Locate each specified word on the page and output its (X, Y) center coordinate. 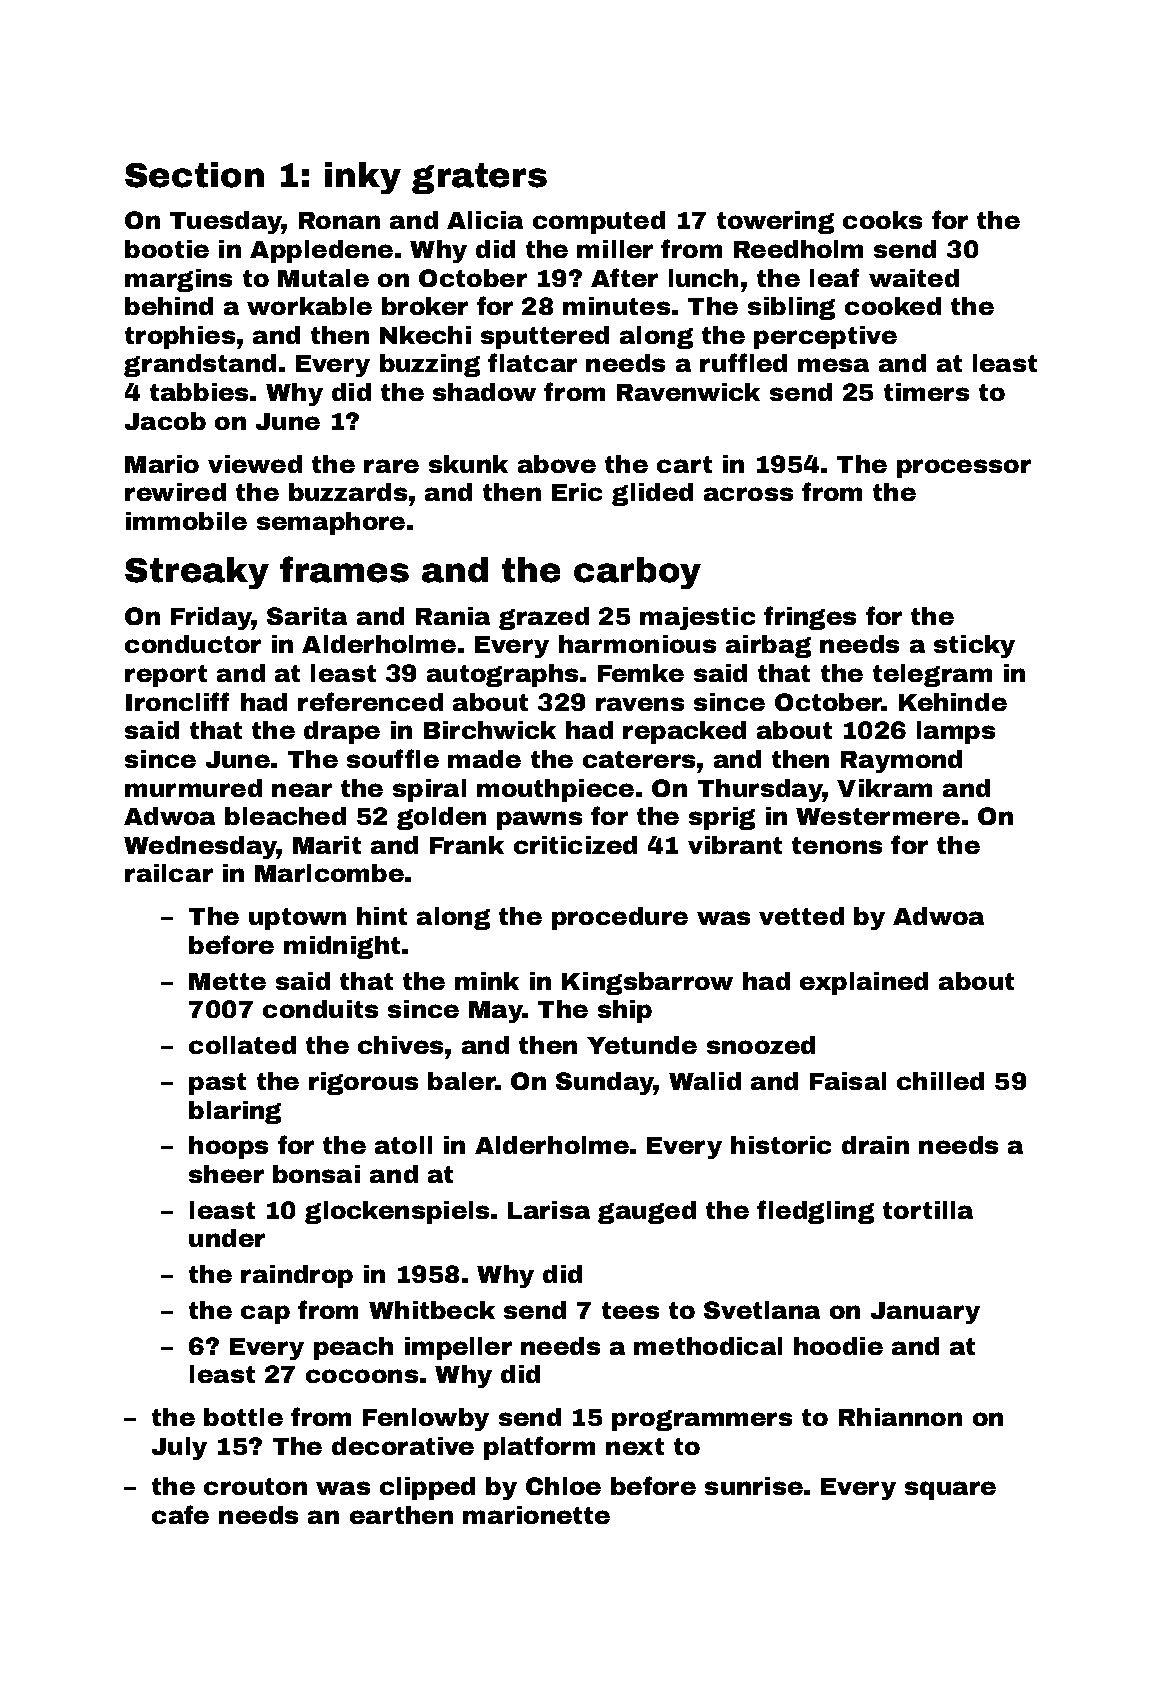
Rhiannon (900, 1417)
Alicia (485, 220)
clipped (427, 1488)
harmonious (637, 644)
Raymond (901, 761)
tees (630, 1310)
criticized (575, 845)
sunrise (754, 1486)
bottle (243, 1417)
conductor (193, 644)
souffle (393, 758)
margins (178, 280)
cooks (882, 220)
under (227, 1238)
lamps (956, 732)
